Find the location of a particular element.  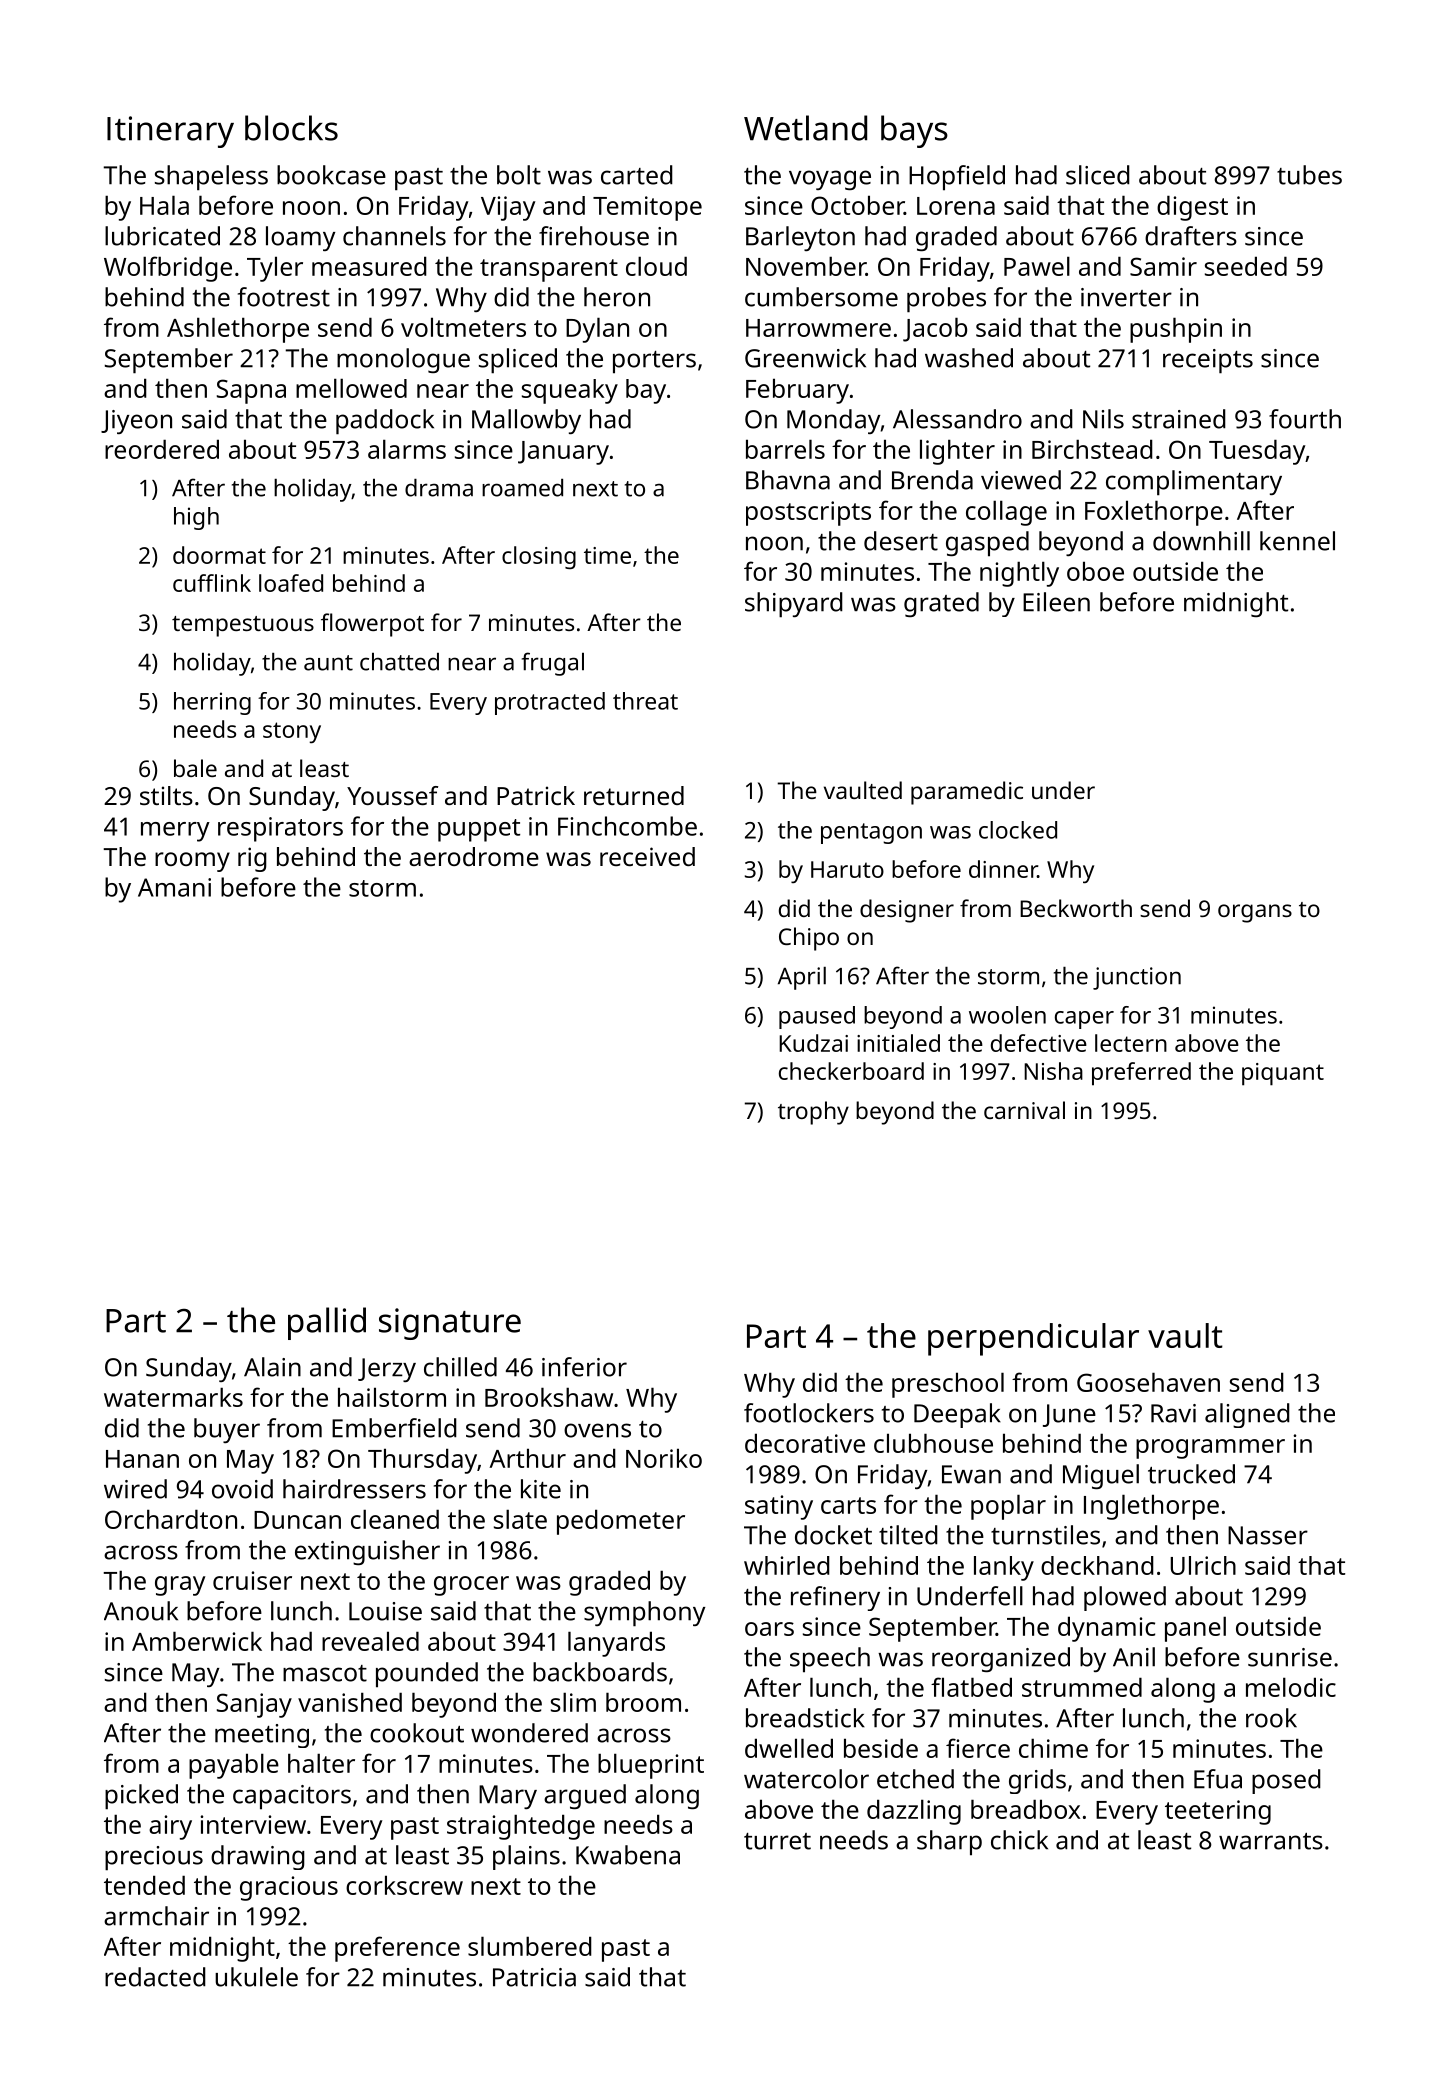

warrants is located at coordinates (1271, 1841).
